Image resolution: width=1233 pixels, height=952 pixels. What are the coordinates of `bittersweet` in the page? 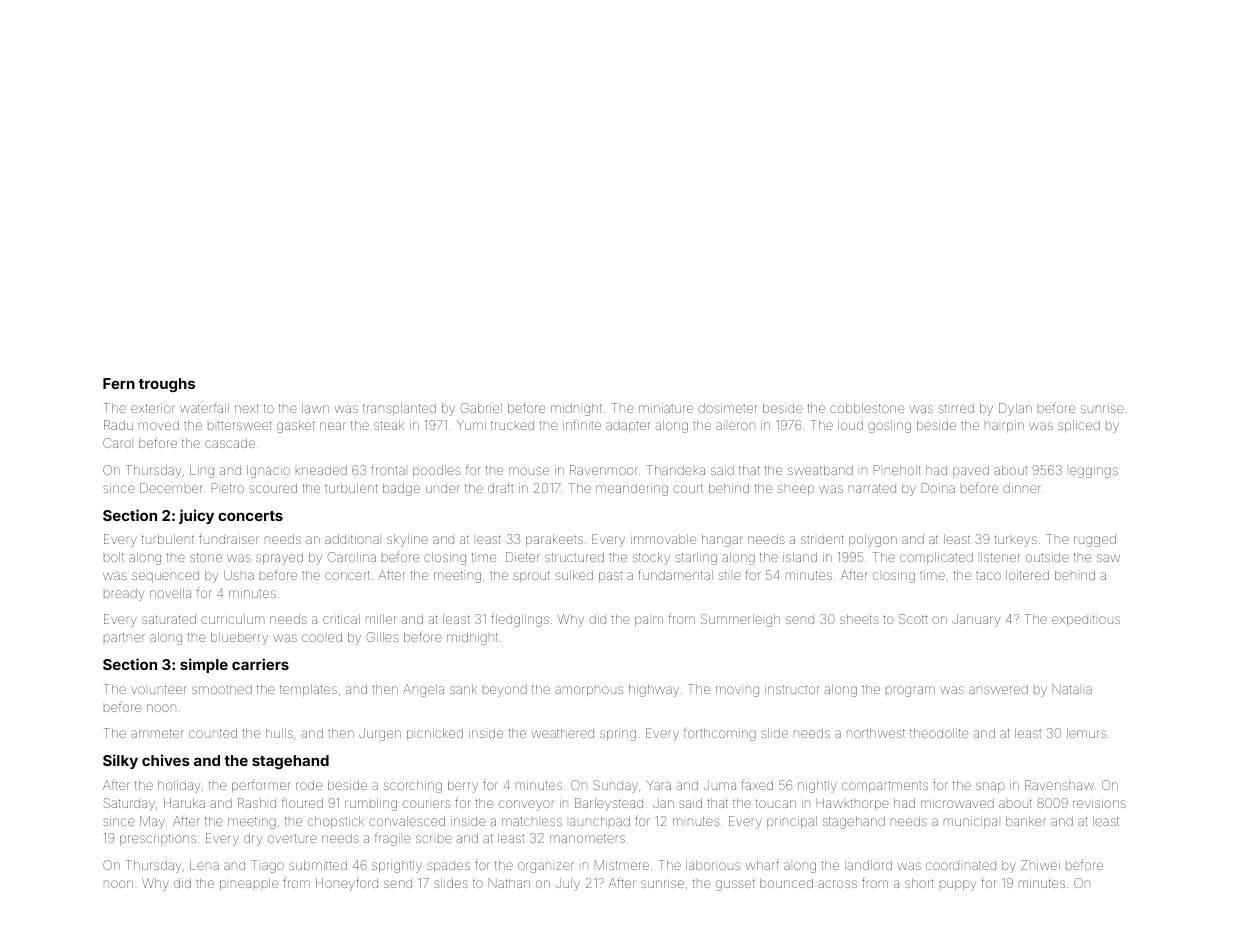 It's located at (240, 425).
